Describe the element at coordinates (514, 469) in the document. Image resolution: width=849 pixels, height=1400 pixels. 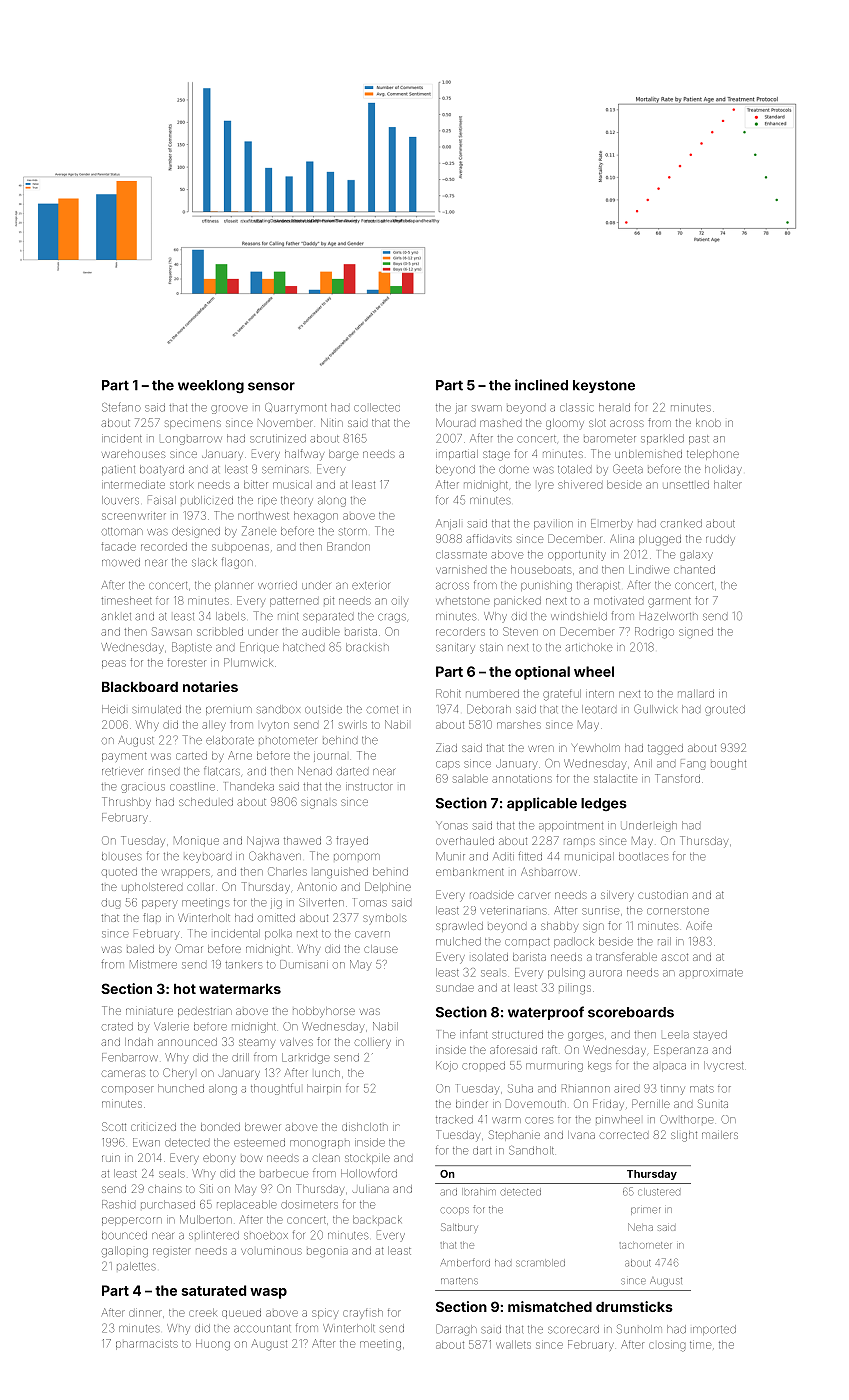
I see `dome` at that location.
